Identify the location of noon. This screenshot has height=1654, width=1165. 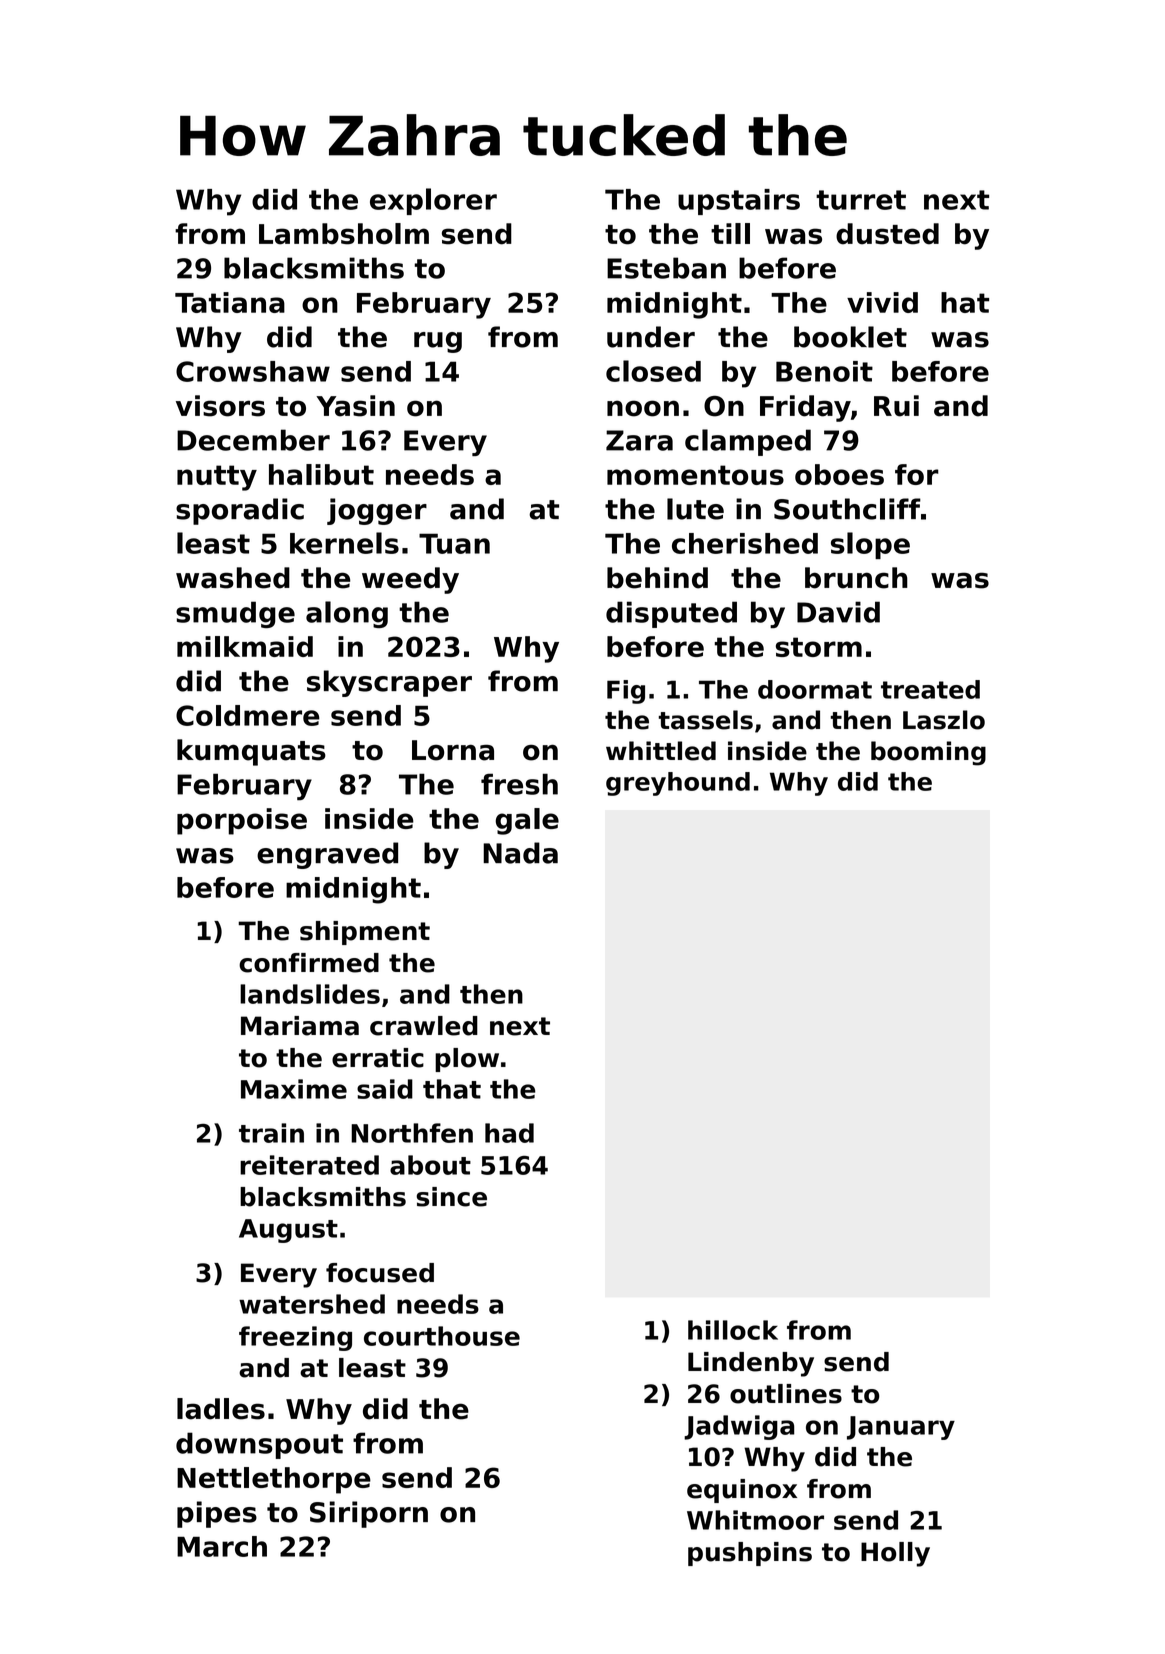
(643, 408).
